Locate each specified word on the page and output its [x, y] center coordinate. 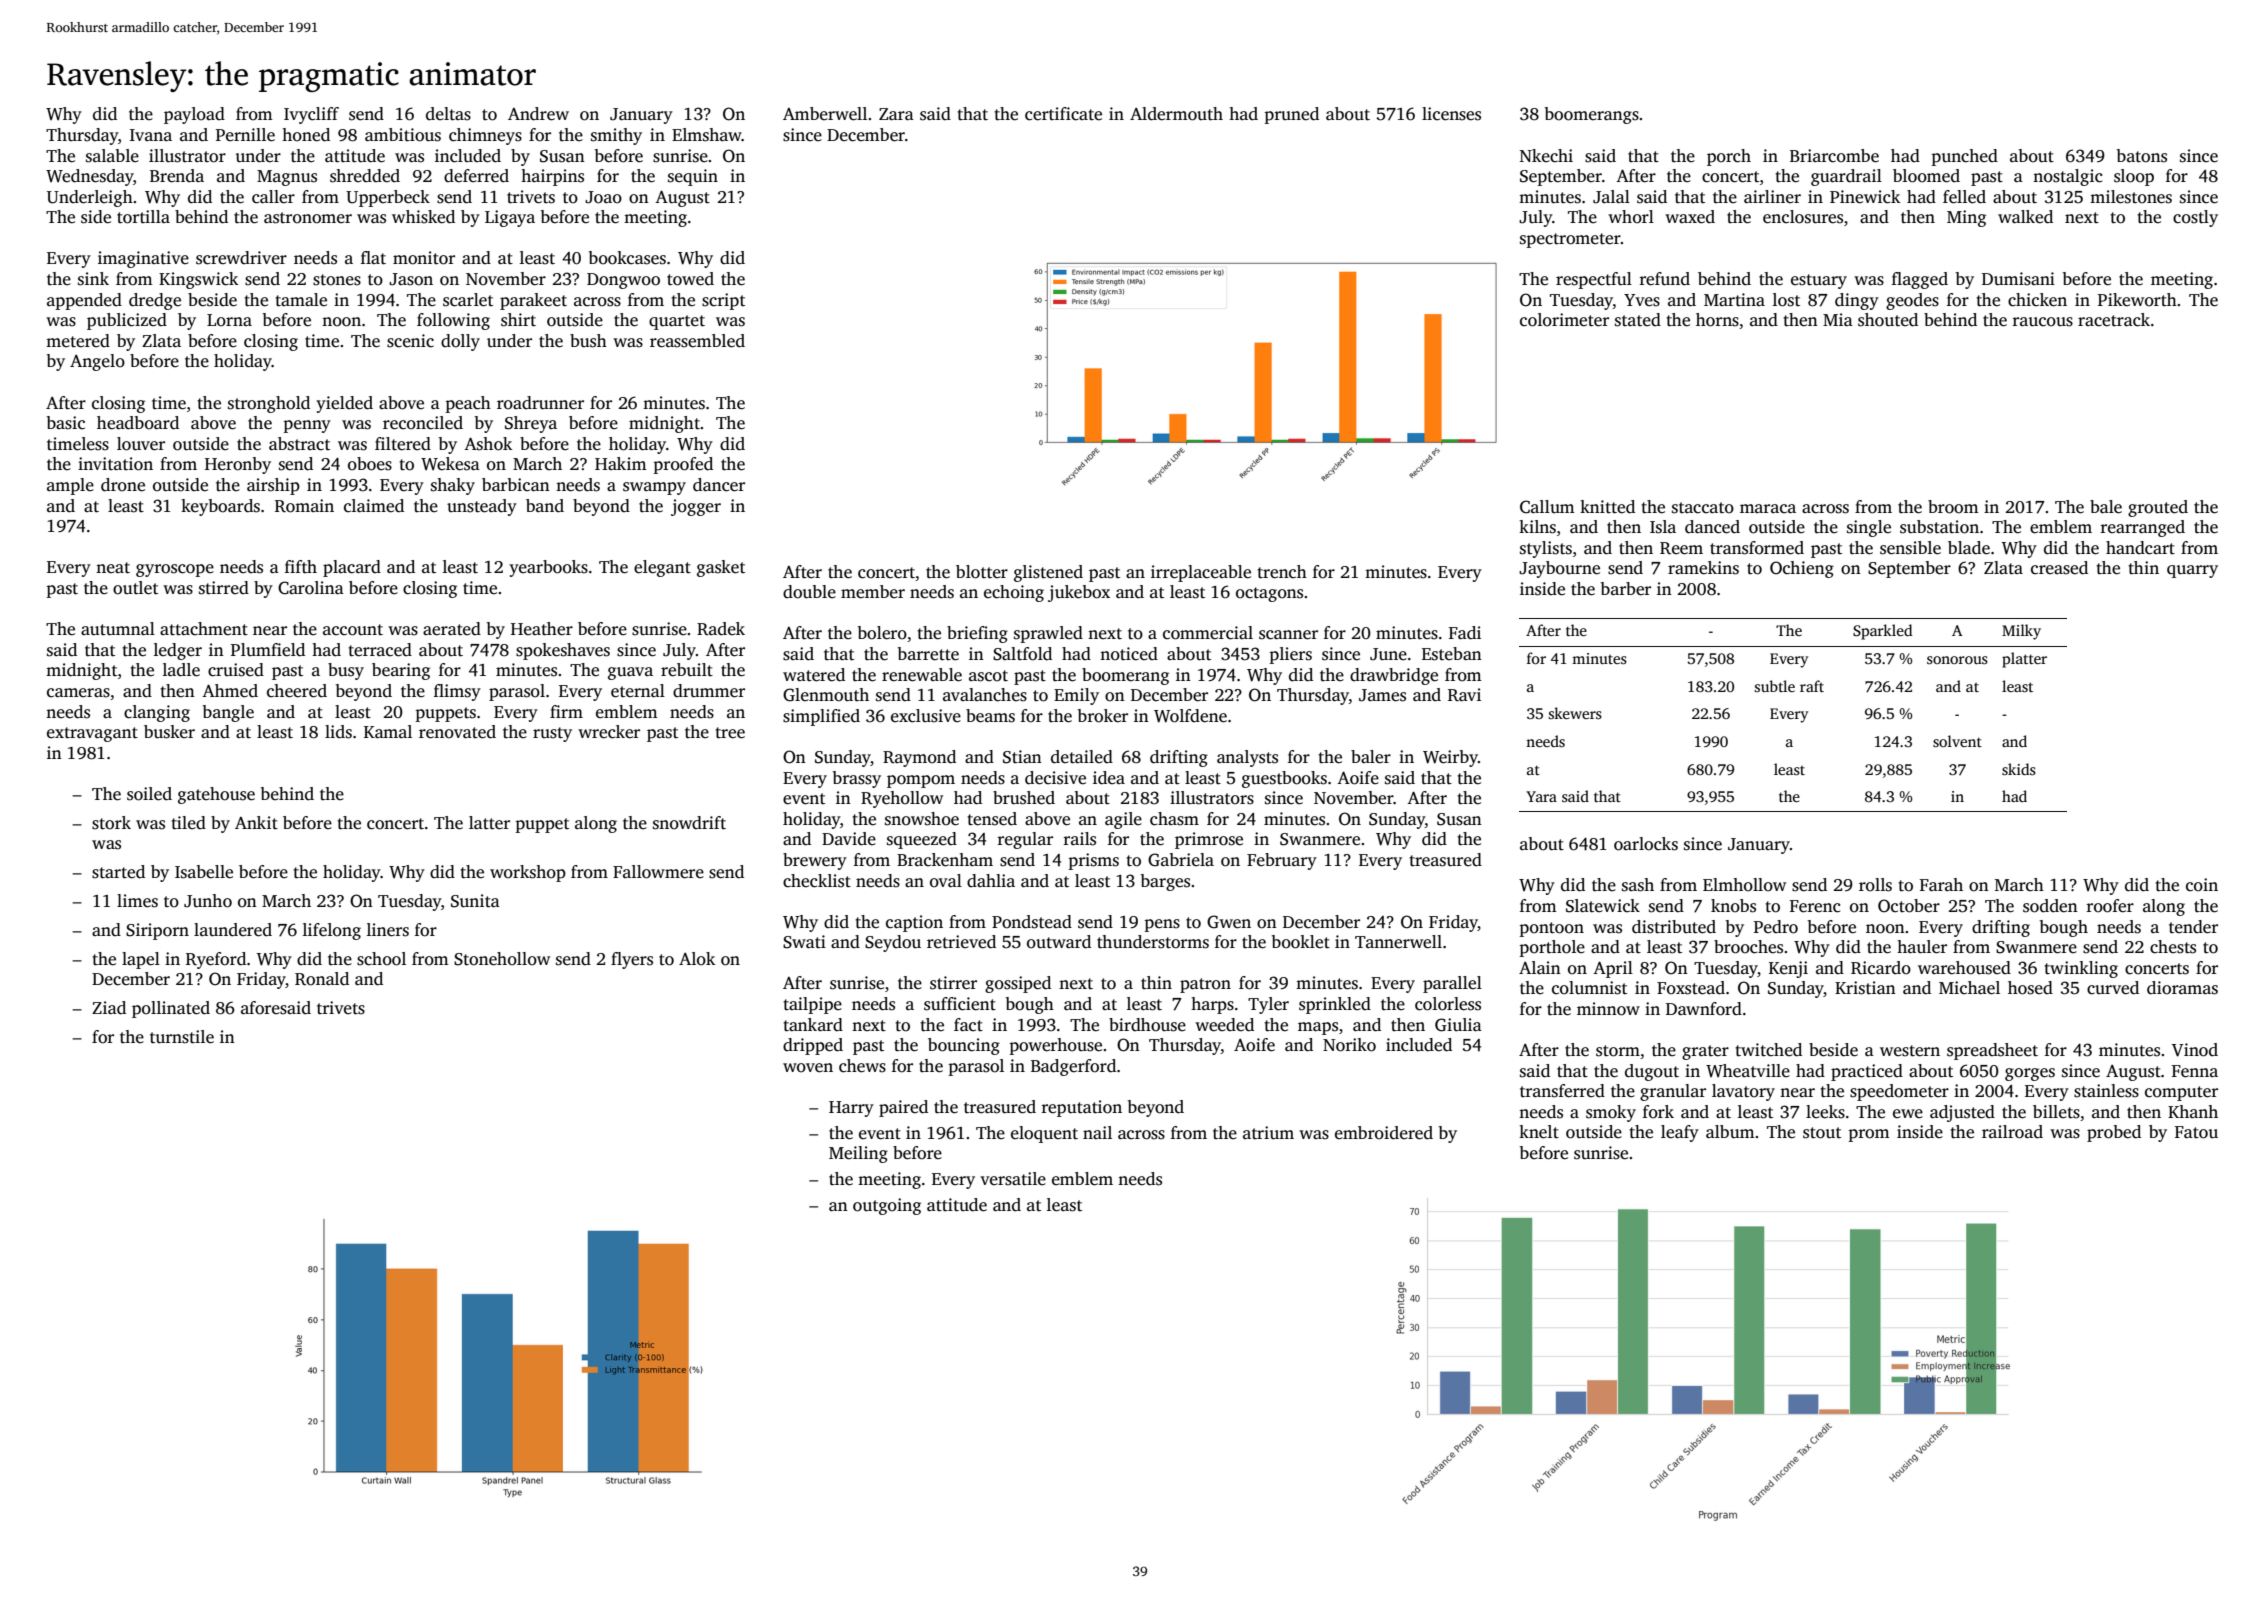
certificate [1063, 114]
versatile [1013, 1179]
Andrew [538, 114]
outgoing [887, 1206]
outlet [135, 588]
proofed [683, 465]
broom [1953, 507]
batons [2142, 156]
